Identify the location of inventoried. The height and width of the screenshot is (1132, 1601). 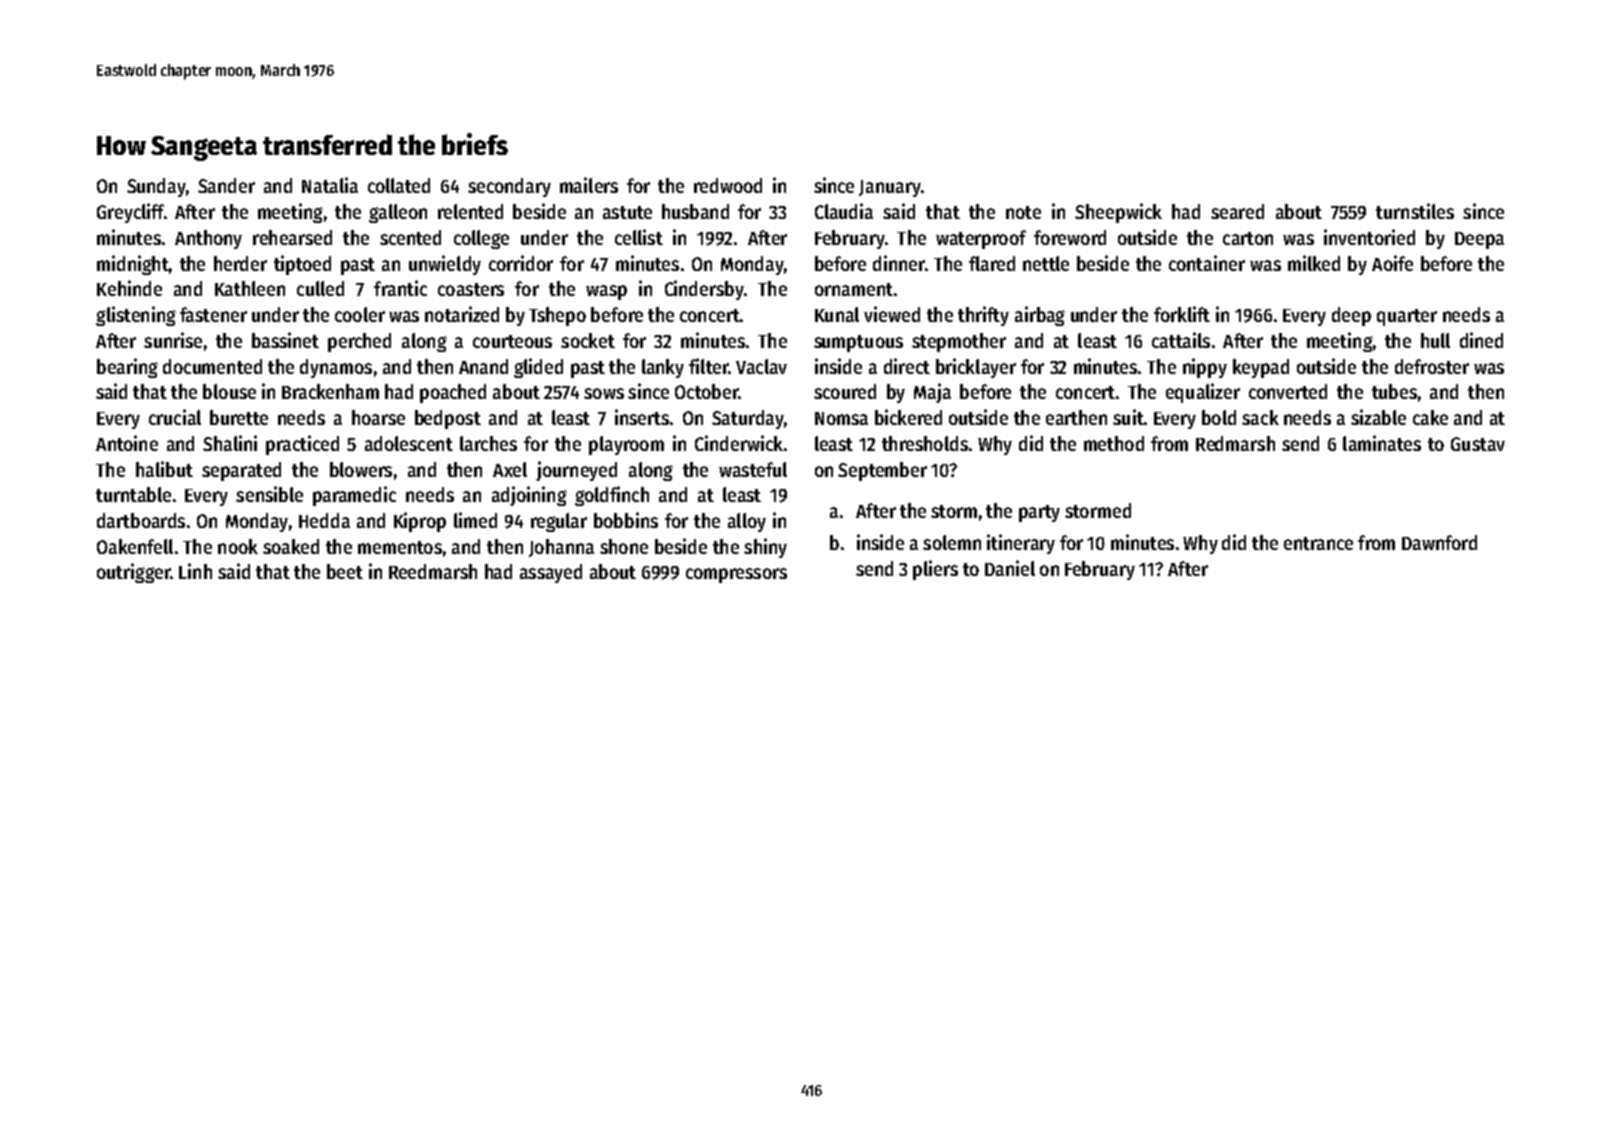
(1369, 237).
